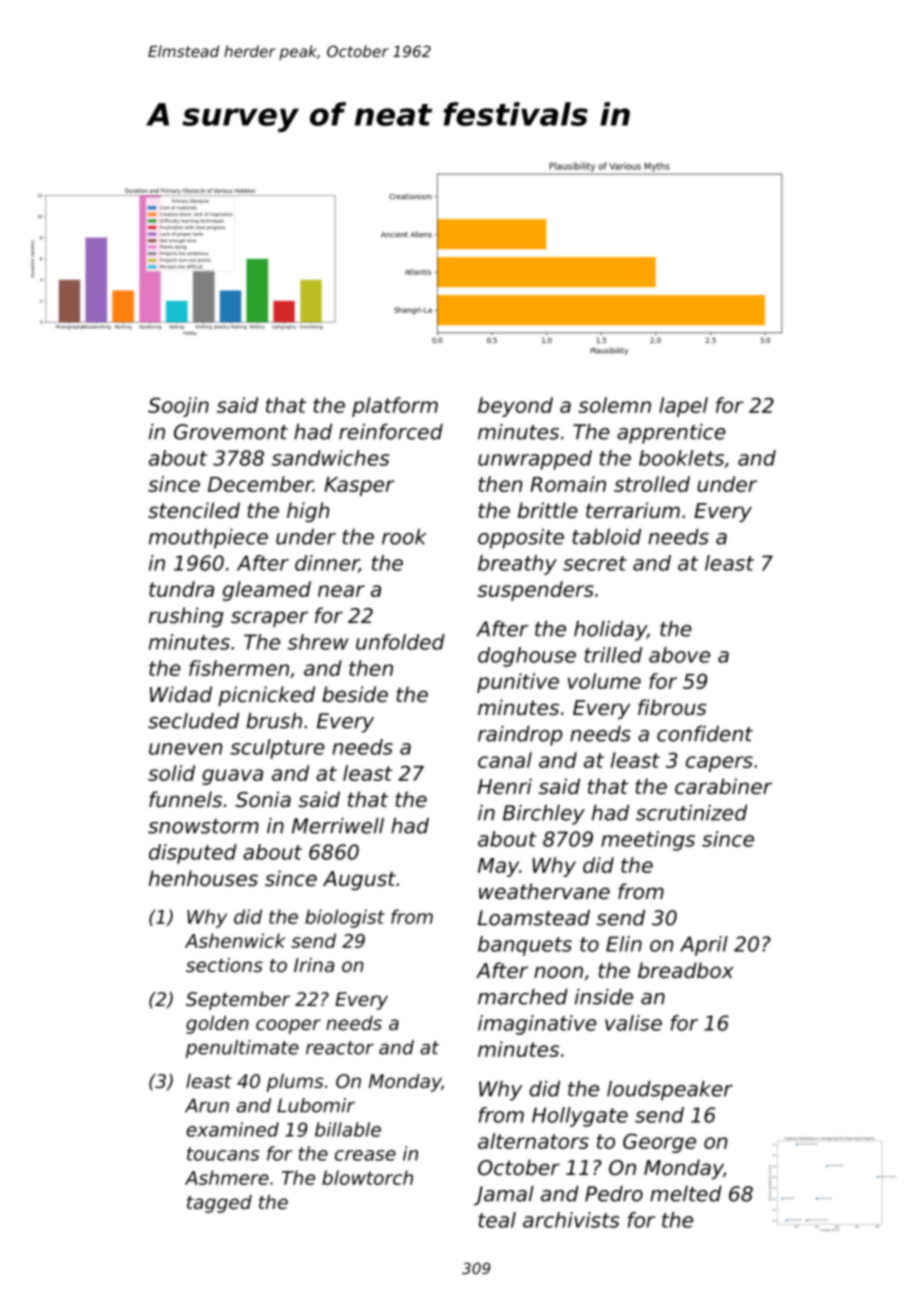 This page has height=1311, width=924. What do you see at coordinates (345, 918) in the page?
I see `biologist` at bounding box center [345, 918].
